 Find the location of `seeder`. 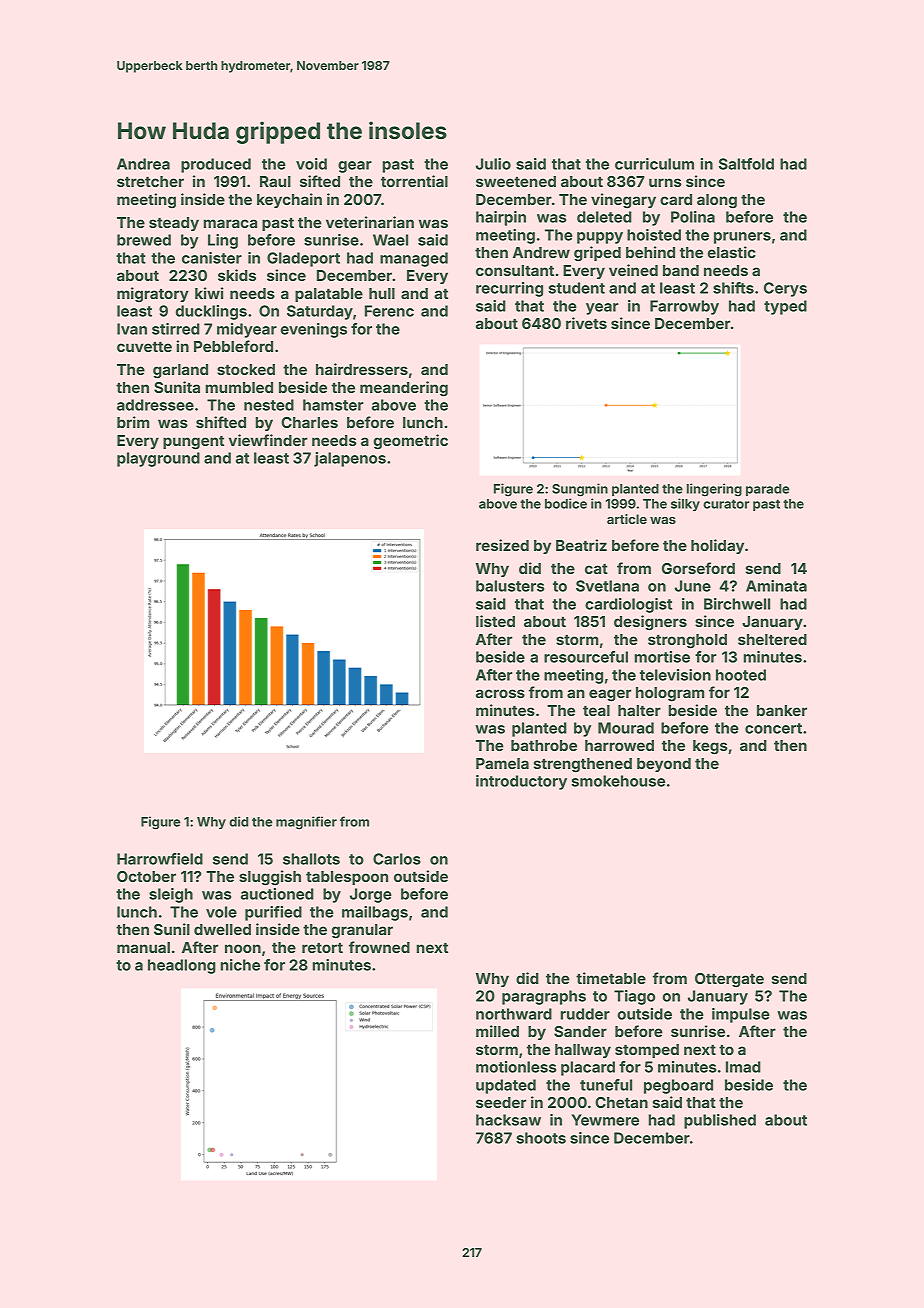

seeder is located at coordinates (501, 1102).
